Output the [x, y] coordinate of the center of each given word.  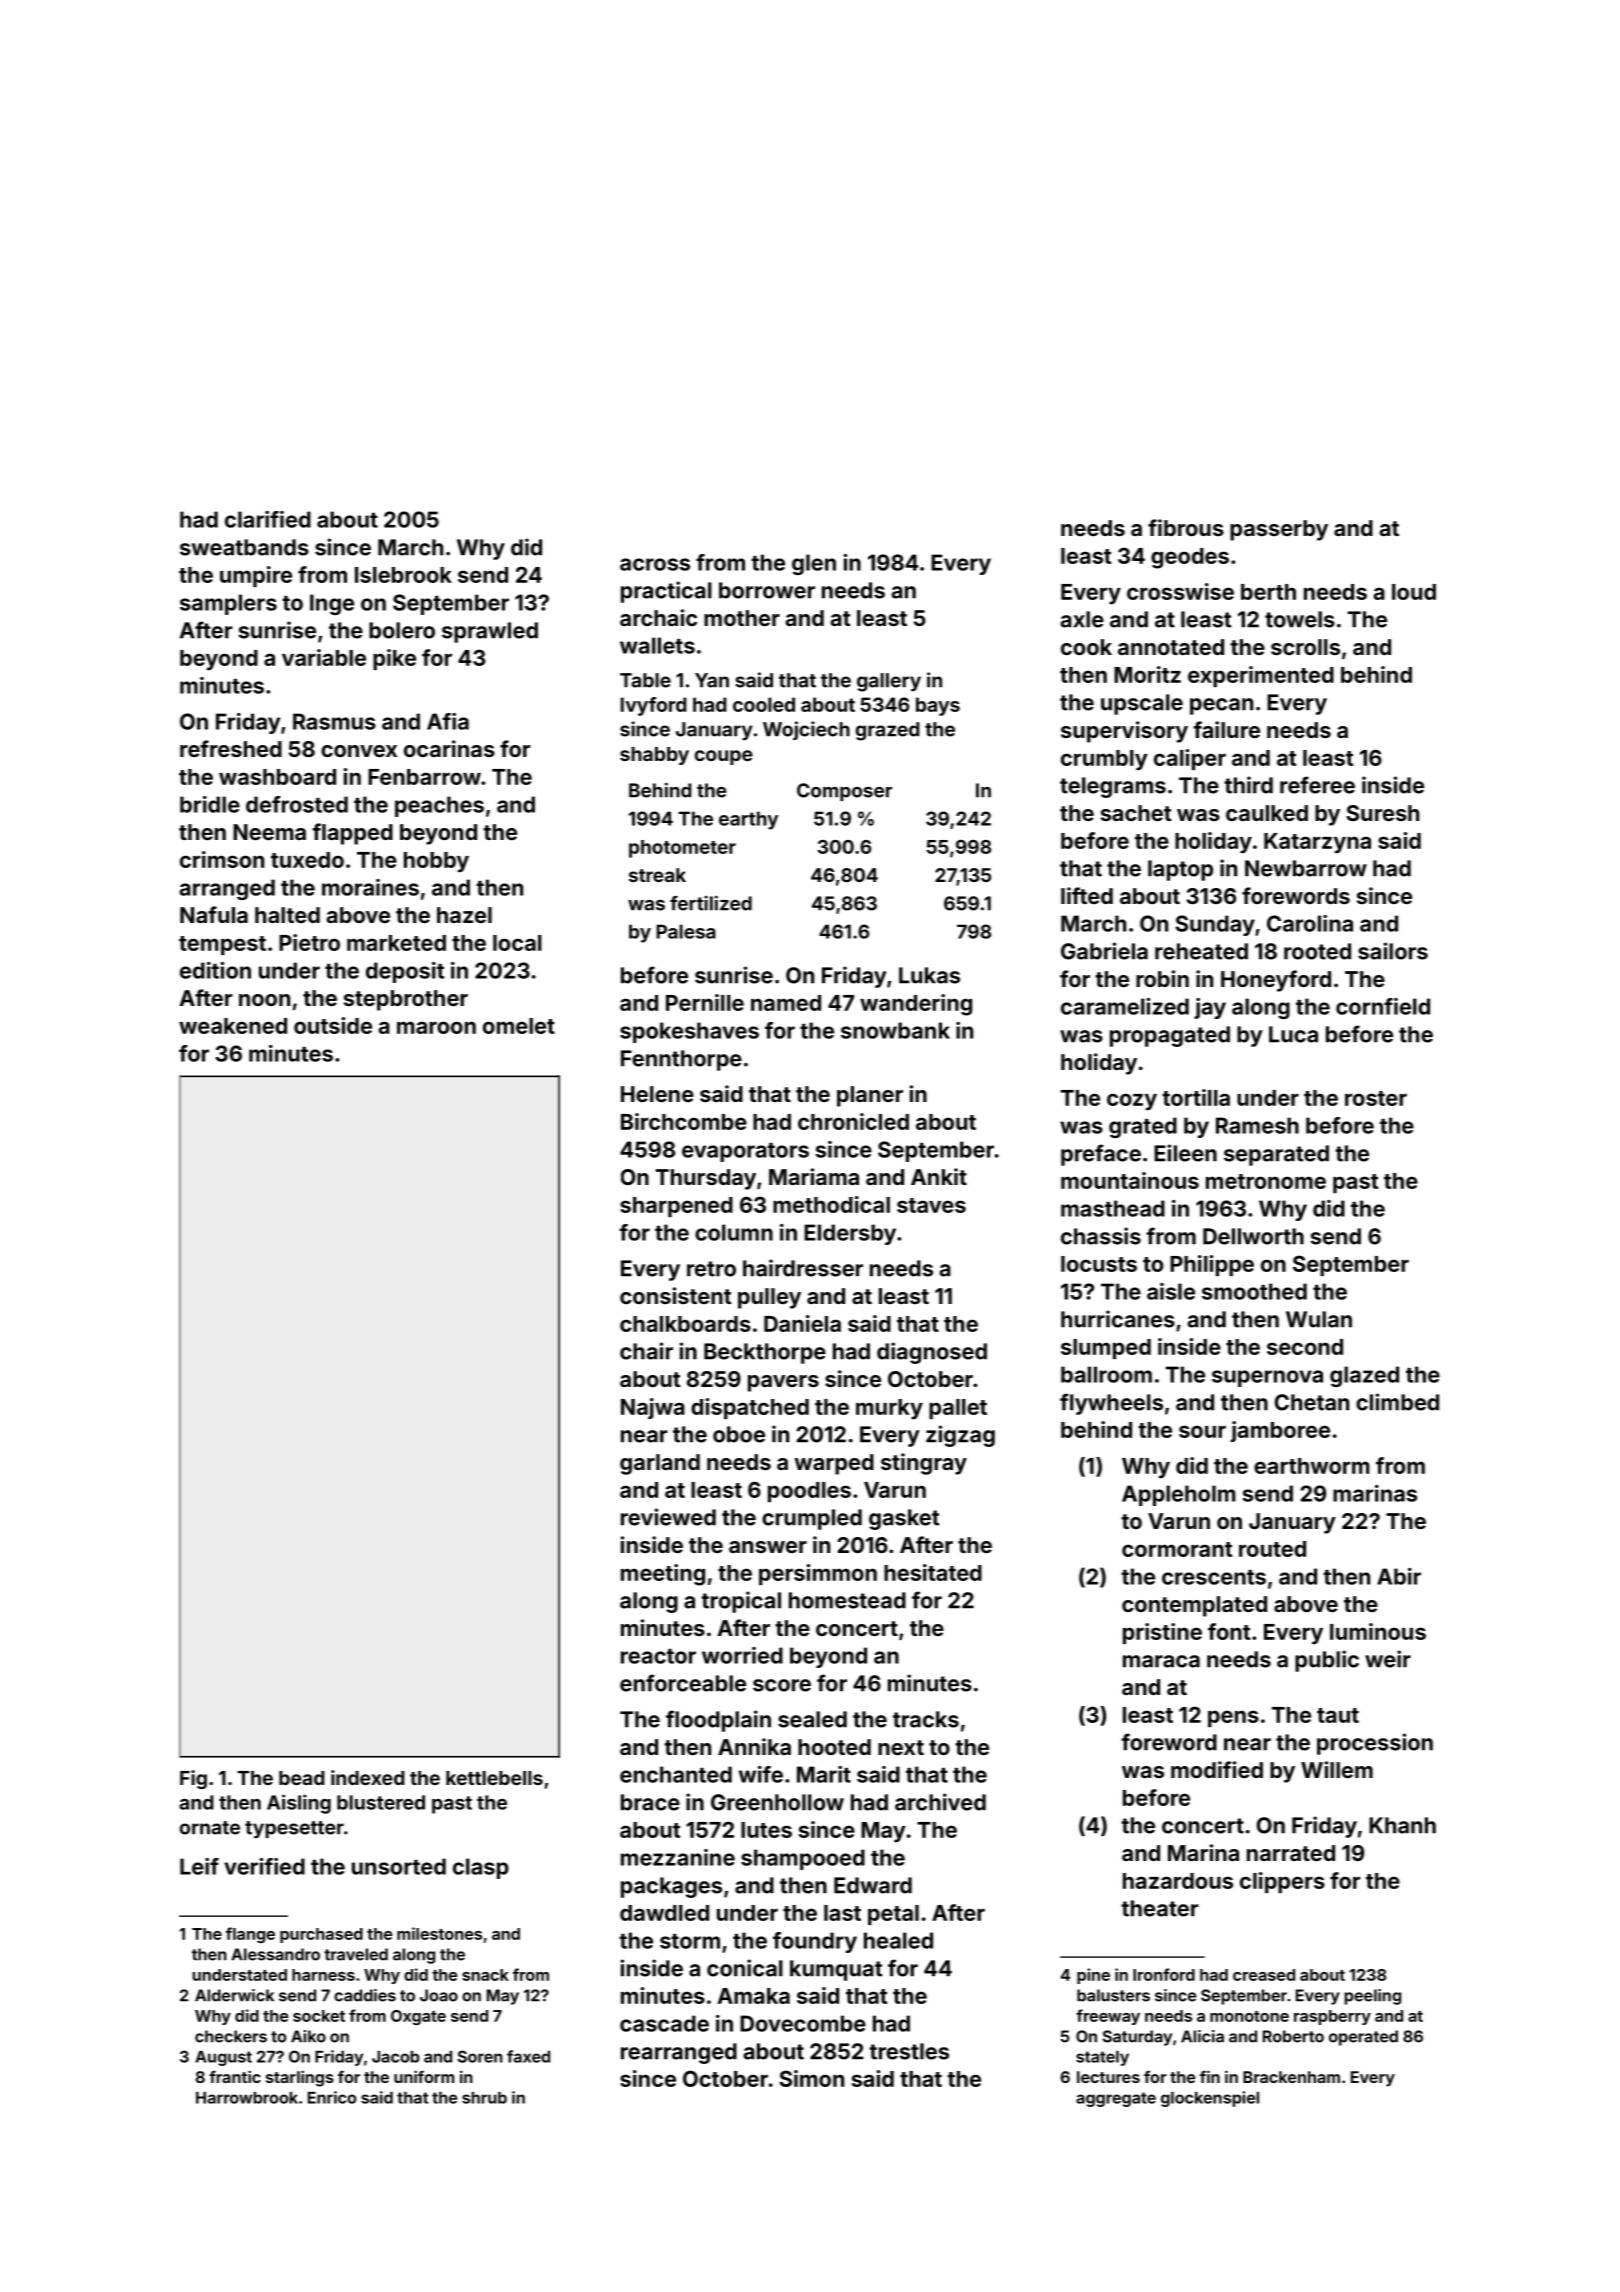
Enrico [332, 2097]
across [655, 564]
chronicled [853, 1121]
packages [671, 1887]
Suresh [1382, 813]
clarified [268, 519]
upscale [1142, 704]
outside [333, 1025]
